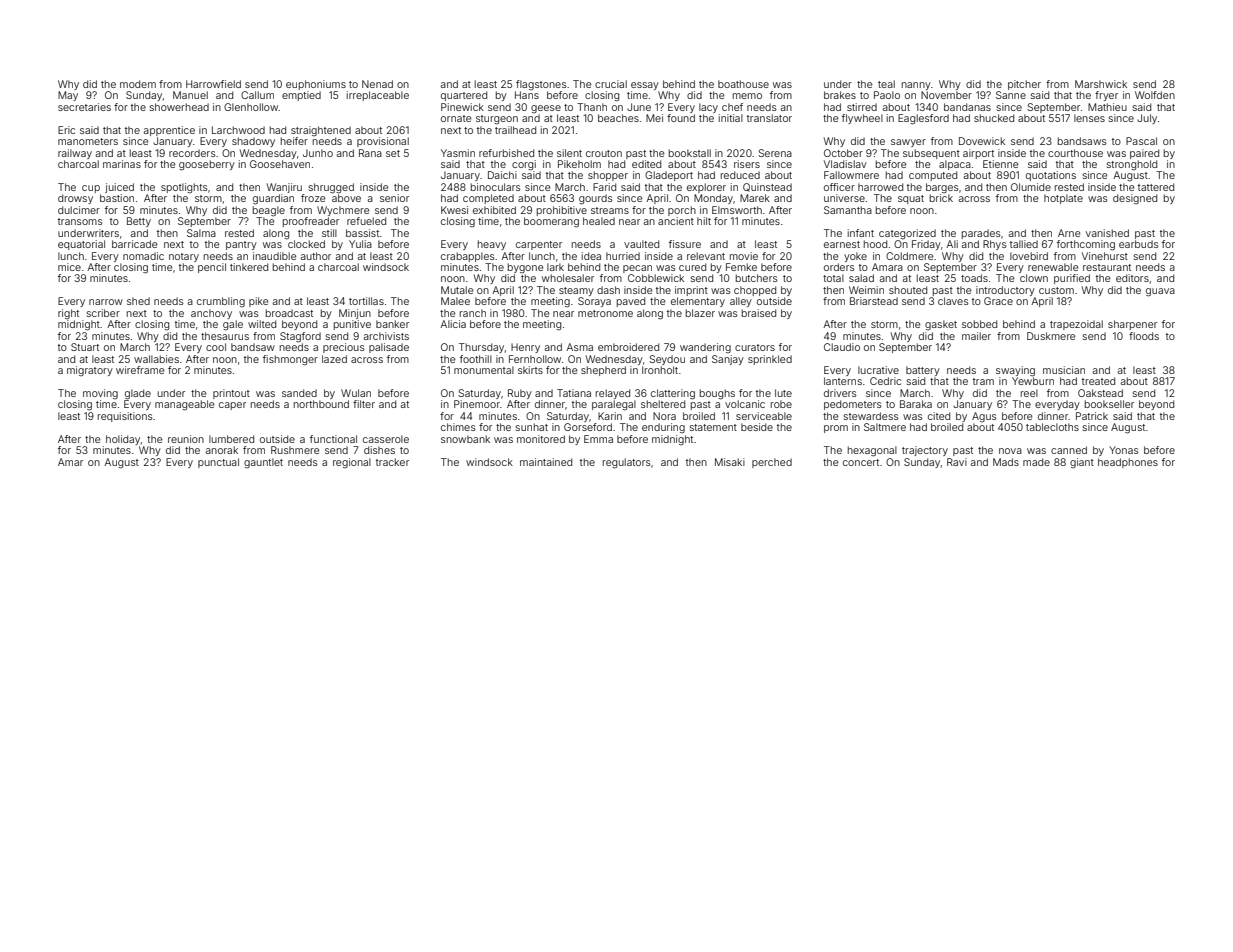  What do you see at coordinates (1051, 176) in the document?
I see `quotations` at bounding box center [1051, 176].
